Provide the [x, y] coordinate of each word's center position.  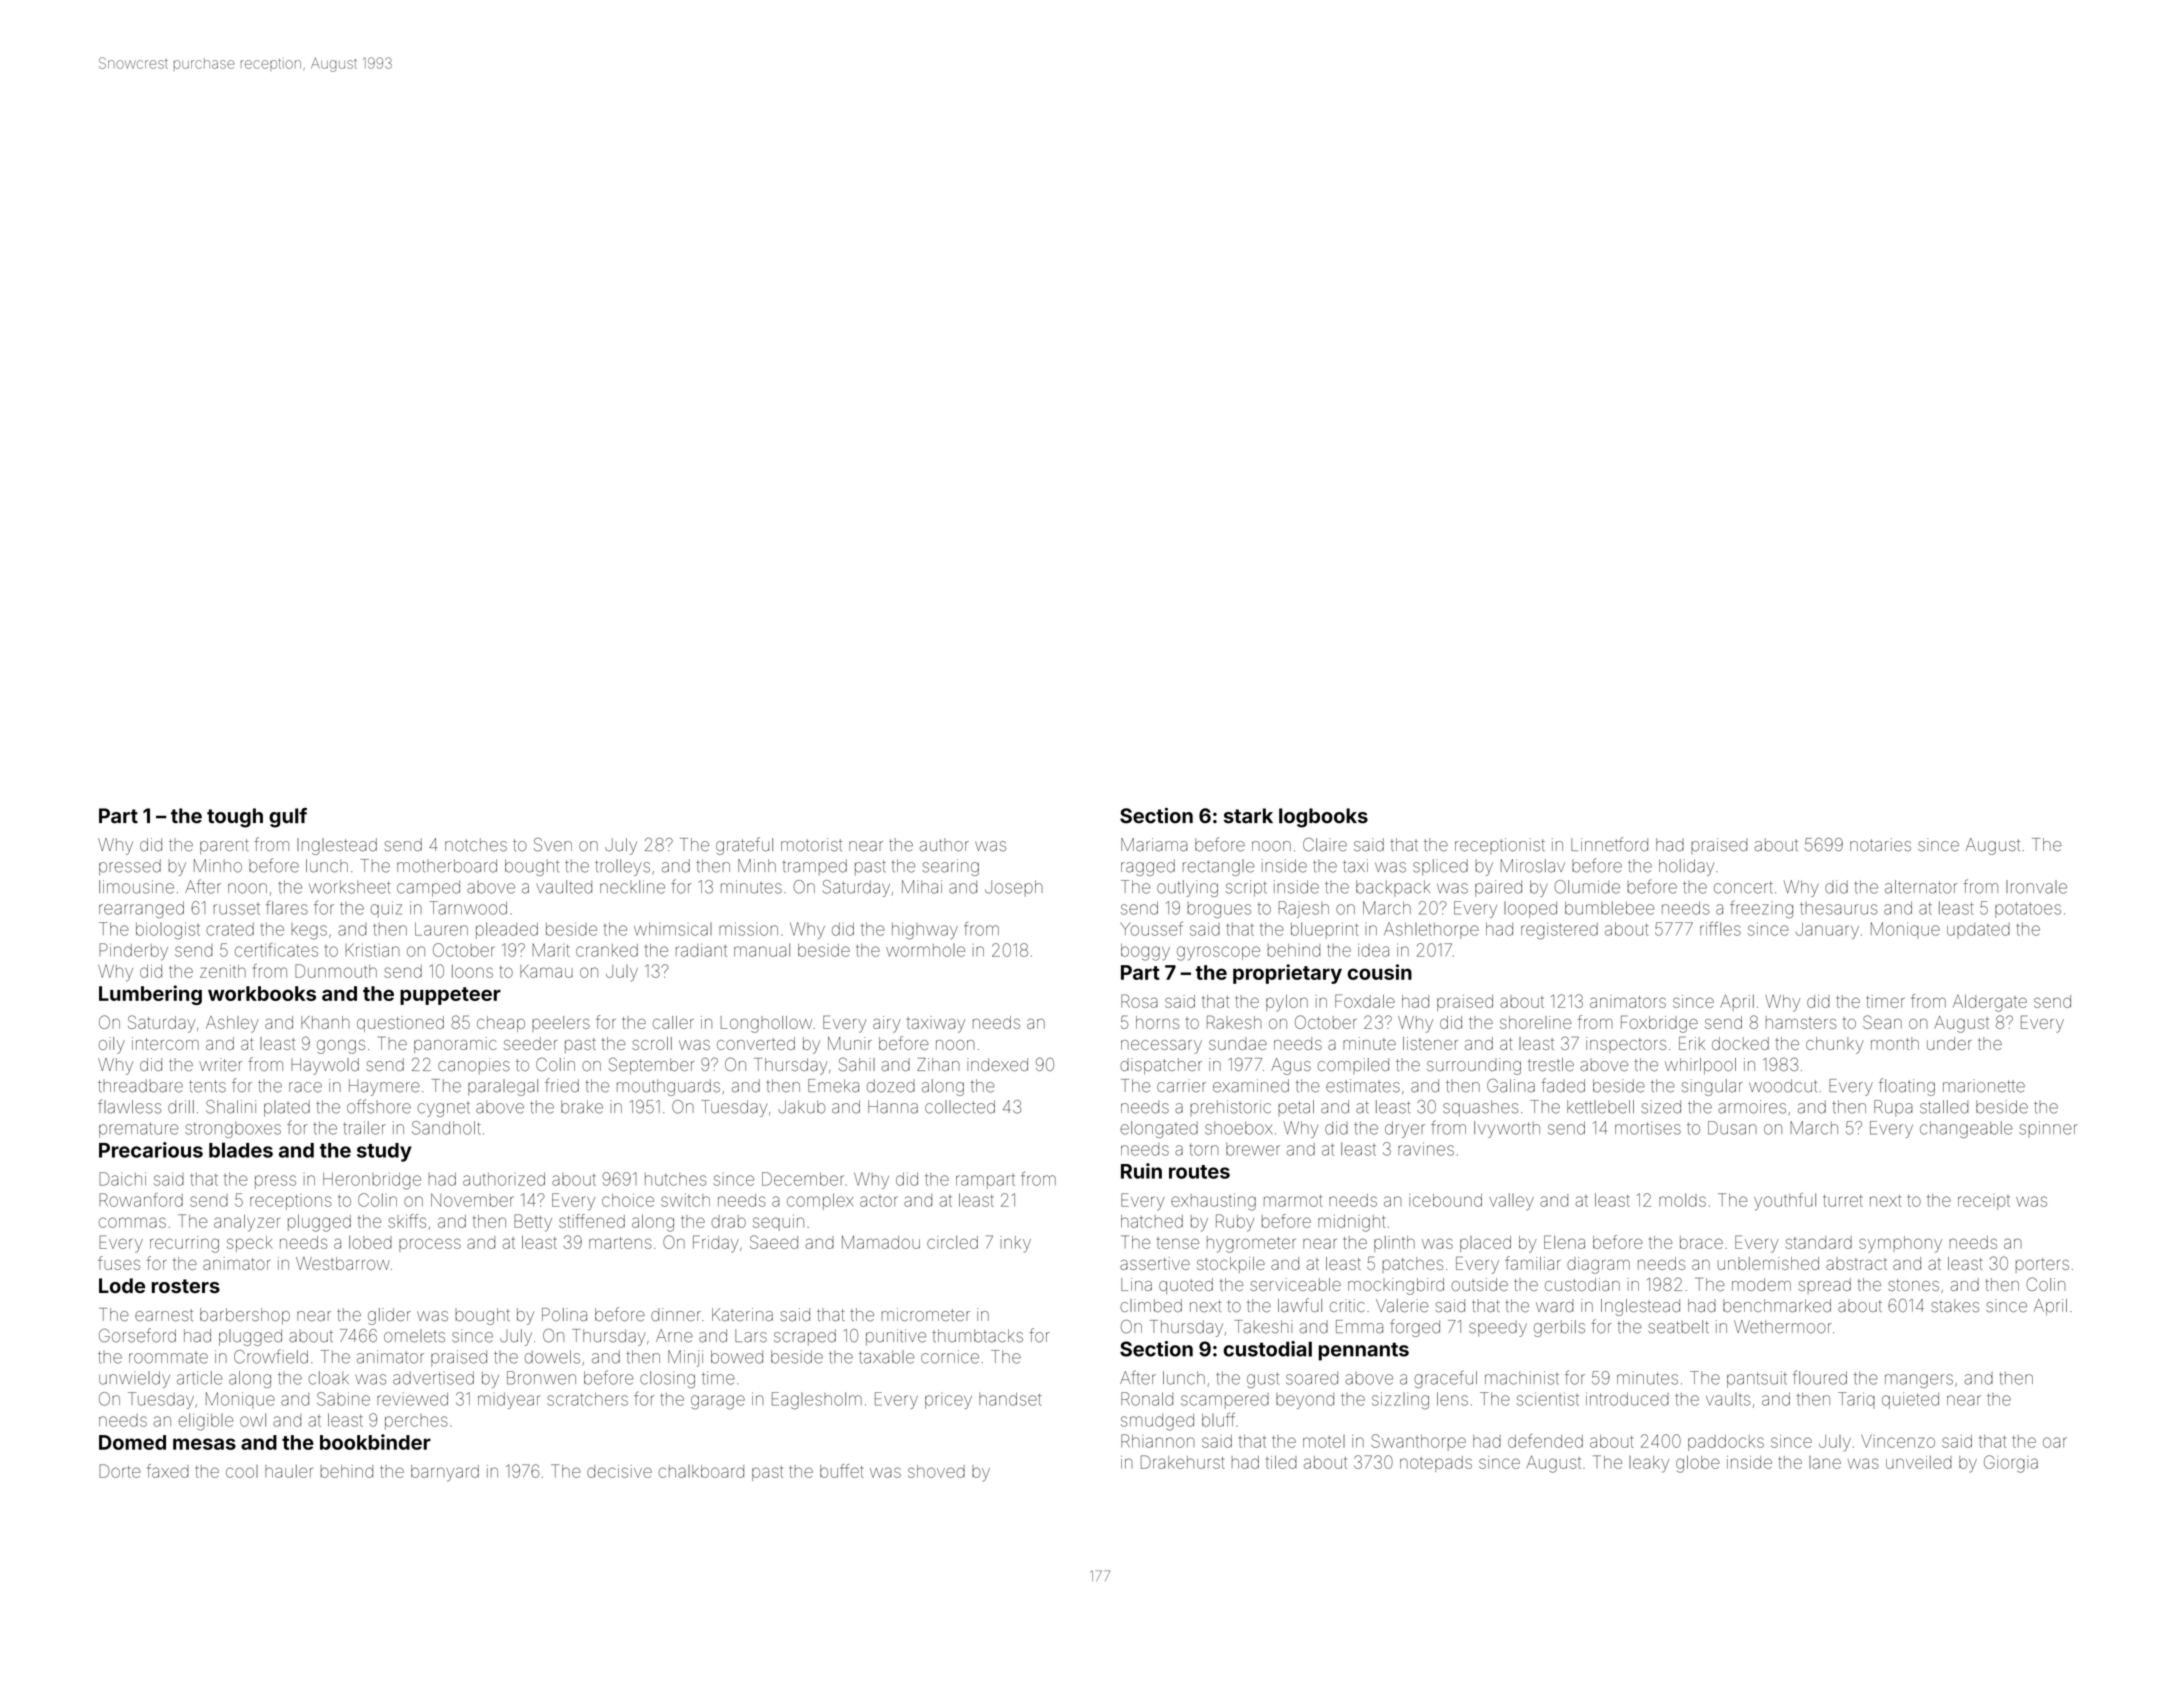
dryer [1405, 1129]
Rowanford [141, 1200]
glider [389, 1316]
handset [1010, 1399]
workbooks [262, 993]
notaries [1880, 845]
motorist [811, 845]
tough [235, 818]
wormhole [925, 950]
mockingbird [1396, 1286]
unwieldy [134, 1379]
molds [1682, 1200]
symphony [1900, 1244]
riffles [1720, 928]
